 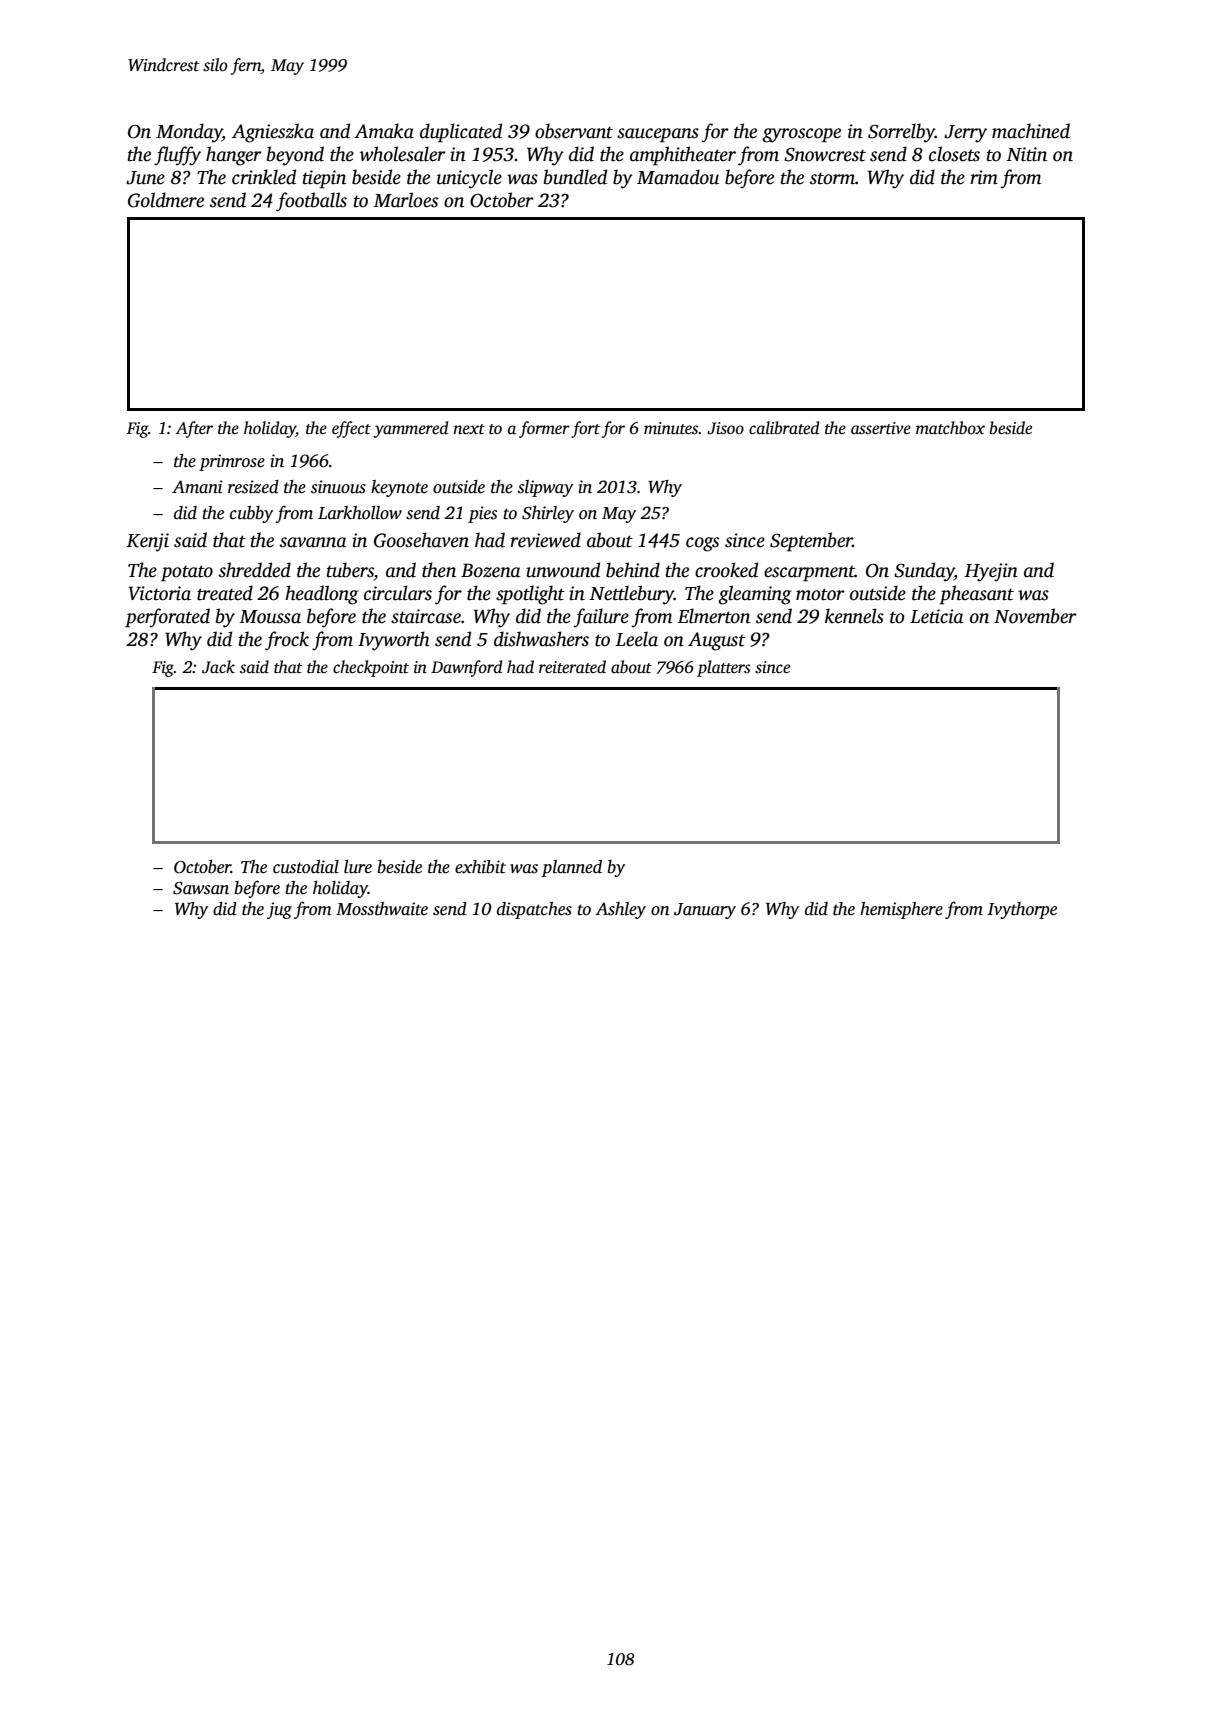 What do you see at coordinates (251, 514) in the screenshot?
I see `cubby` at bounding box center [251, 514].
